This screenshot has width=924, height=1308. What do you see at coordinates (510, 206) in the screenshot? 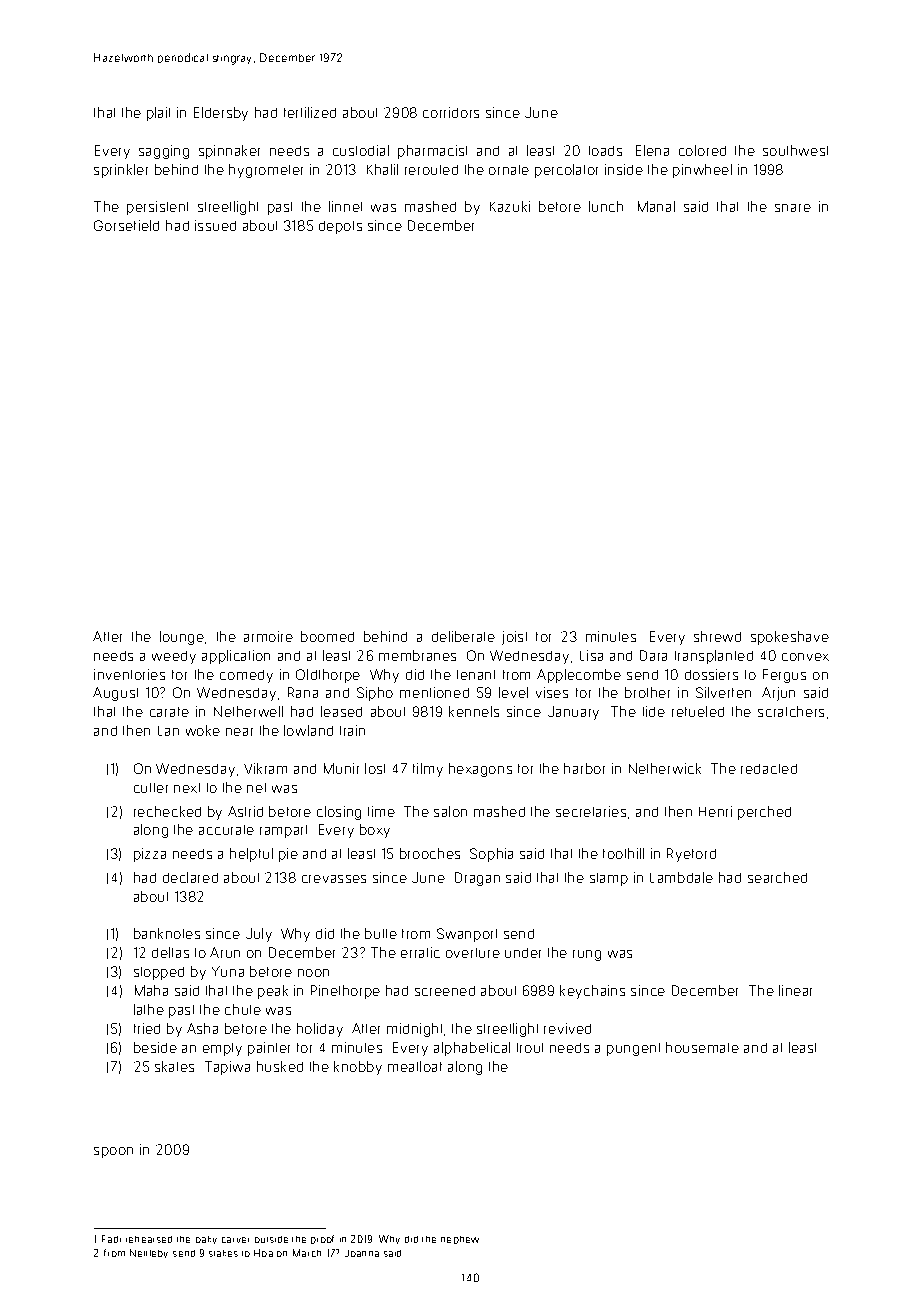
I see `Kazuki` at bounding box center [510, 206].
